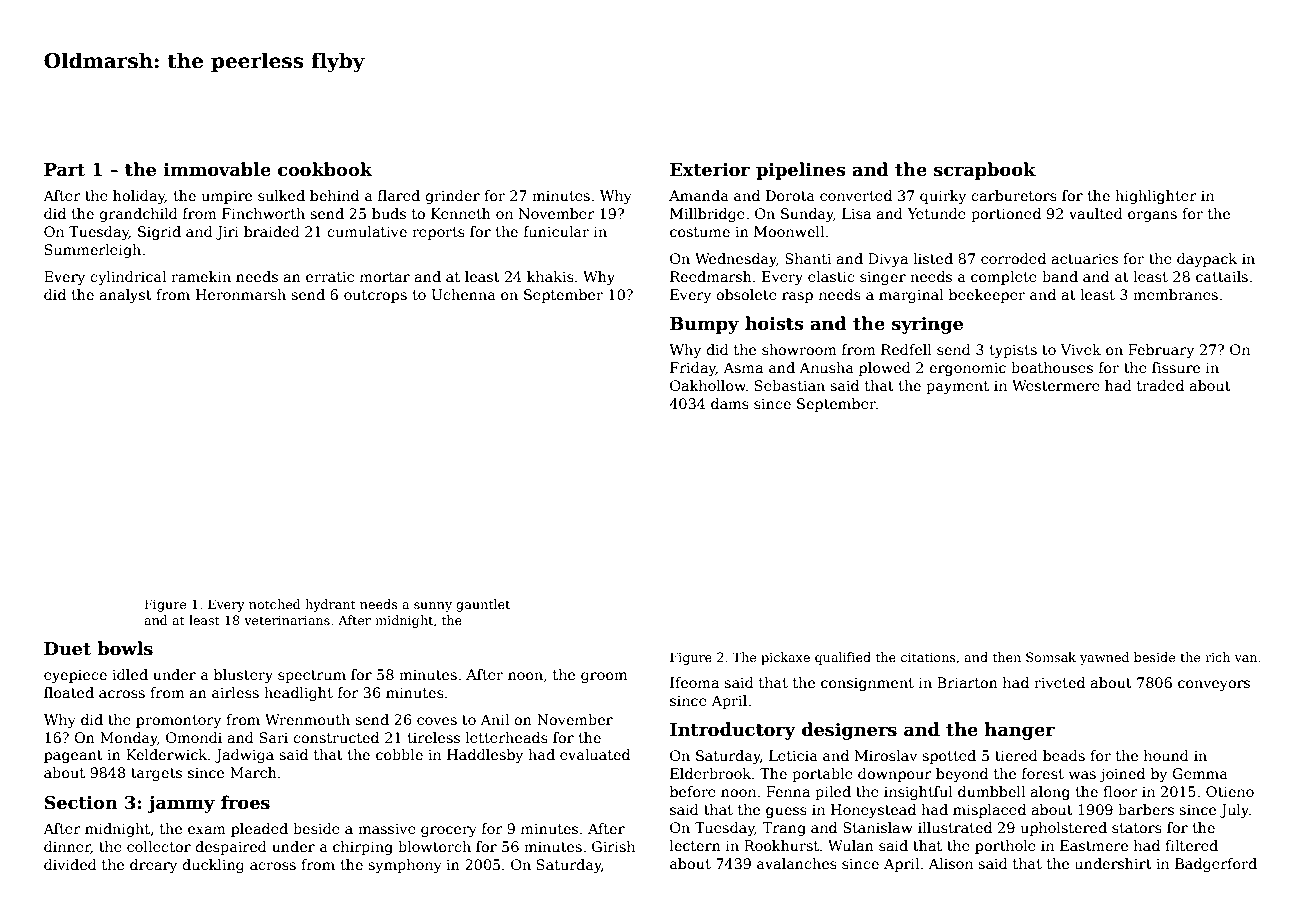  Describe the element at coordinates (1043, 773) in the page. I see `forest` at that location.
